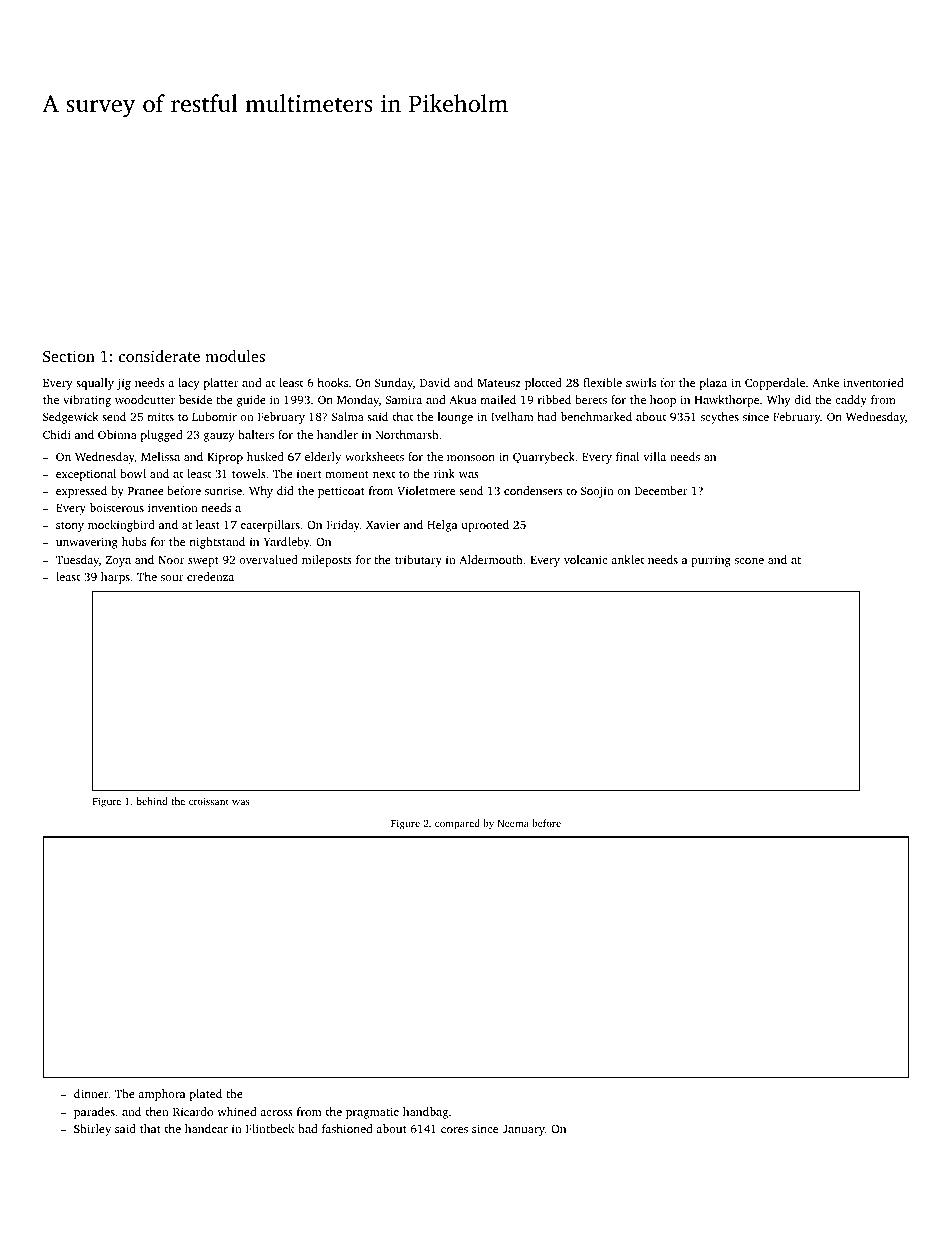  I want to click on caddy, so click(851, 401).
